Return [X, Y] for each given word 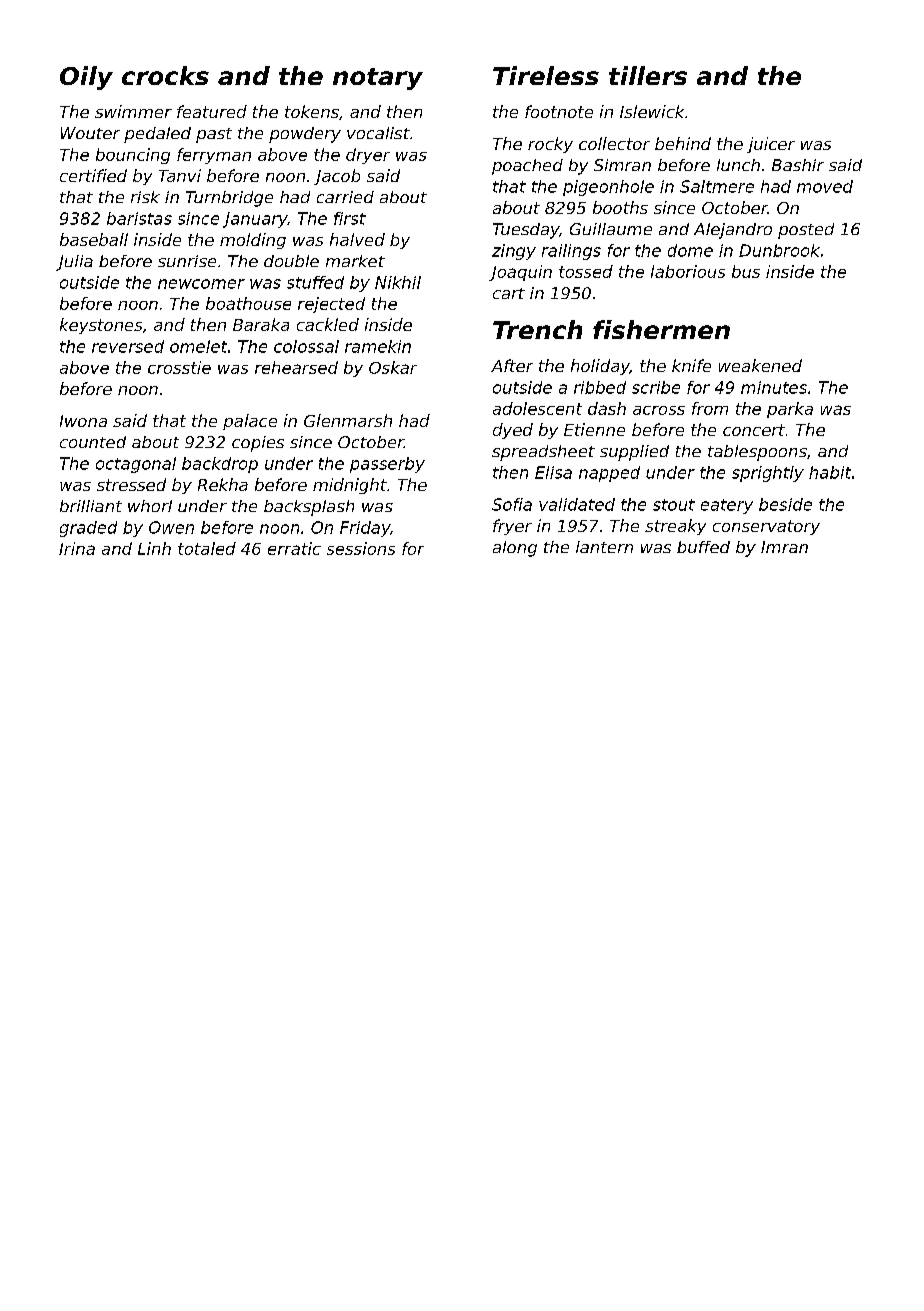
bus [746, 271]
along [515, 549]
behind [683, 143]
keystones [101, 326]
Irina [77, 548]
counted [93, 442]
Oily [86, 78]
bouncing [133, 156]
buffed [703, 547]
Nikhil [398, 282]
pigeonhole [608, 188]
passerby [387, 465]
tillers [648, 75]
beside [785, 504]
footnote [559, 111]
